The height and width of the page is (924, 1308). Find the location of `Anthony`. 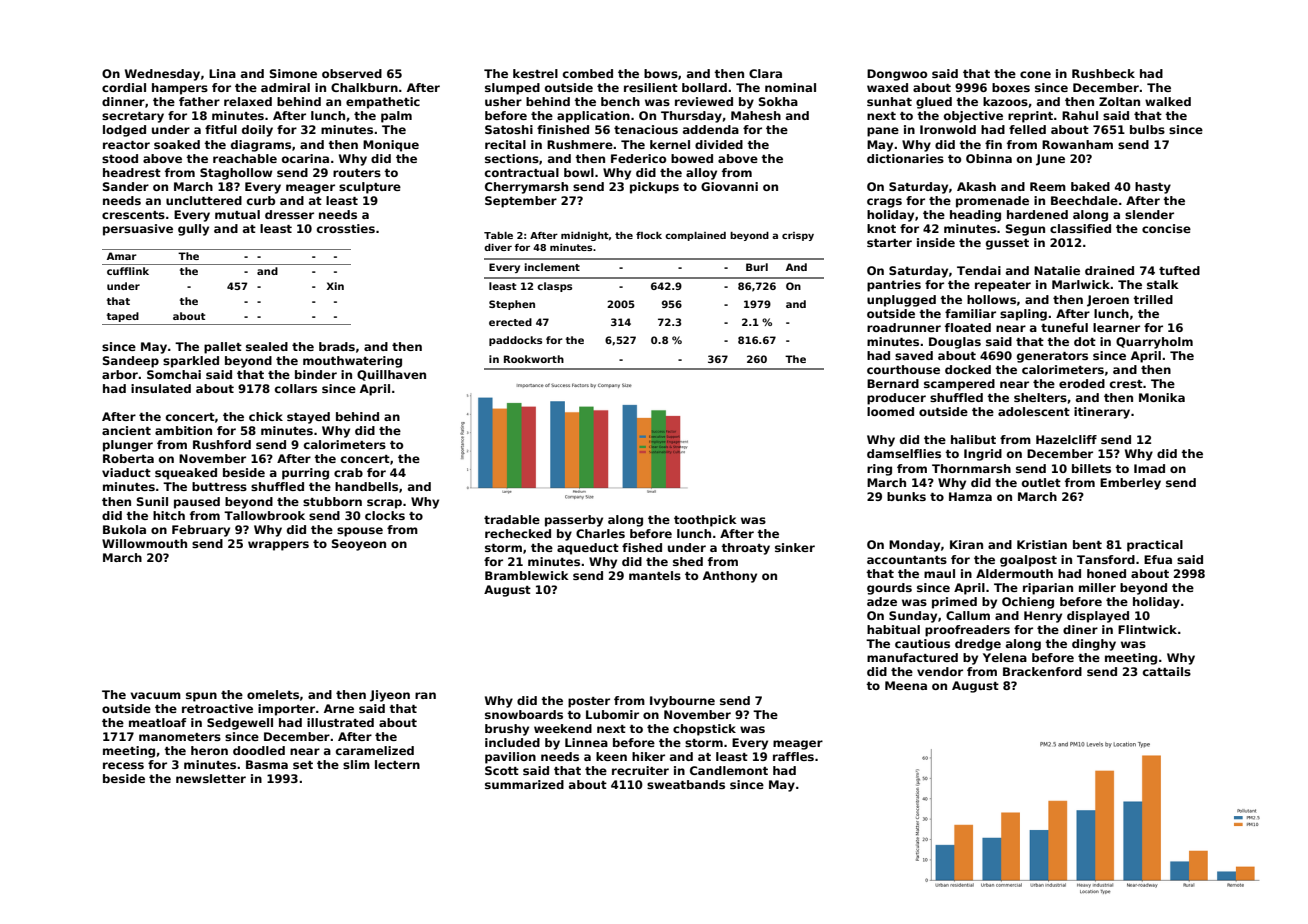

Anthony is located at coordinates (730, 577).
